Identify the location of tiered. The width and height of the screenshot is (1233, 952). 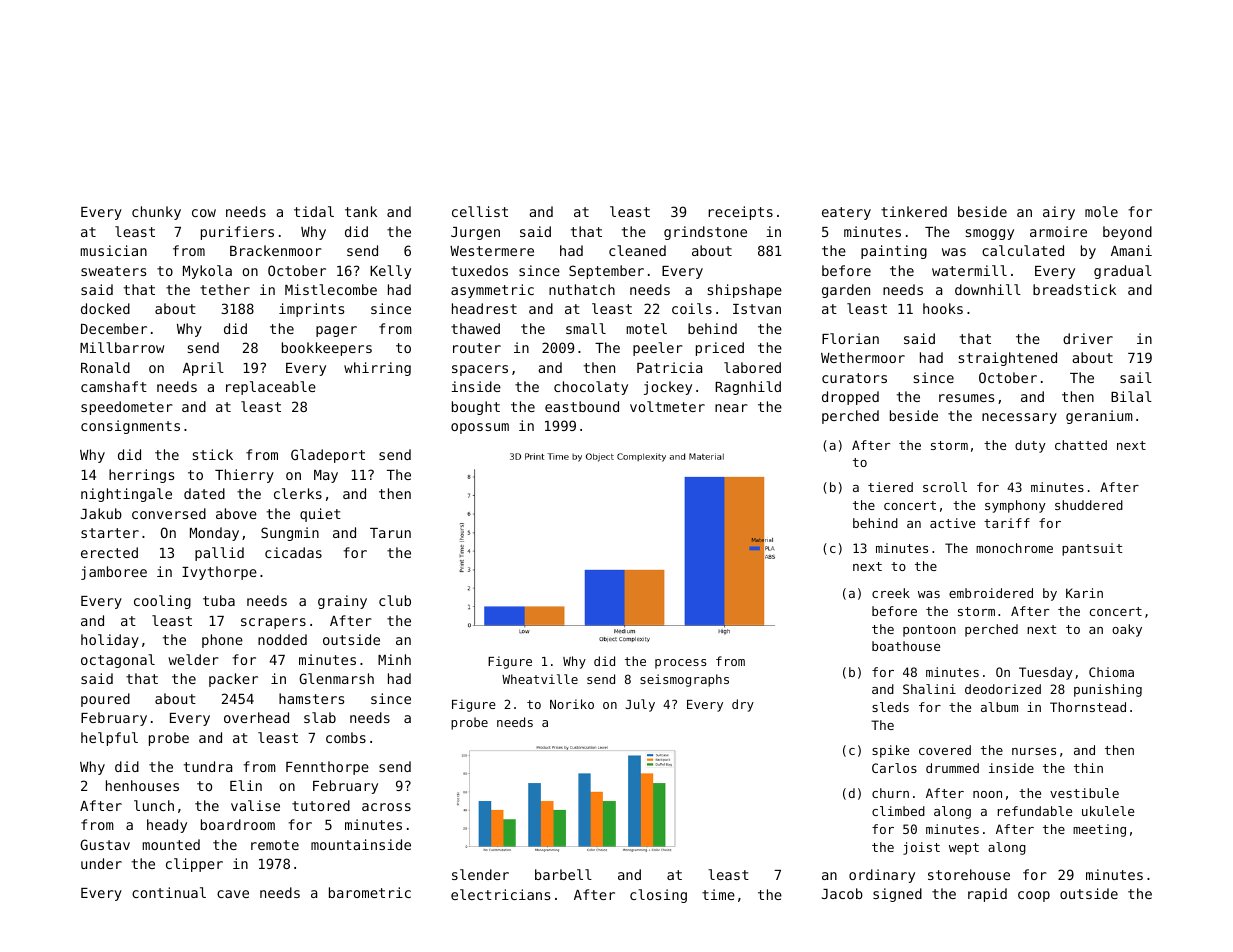
(890, 487).
